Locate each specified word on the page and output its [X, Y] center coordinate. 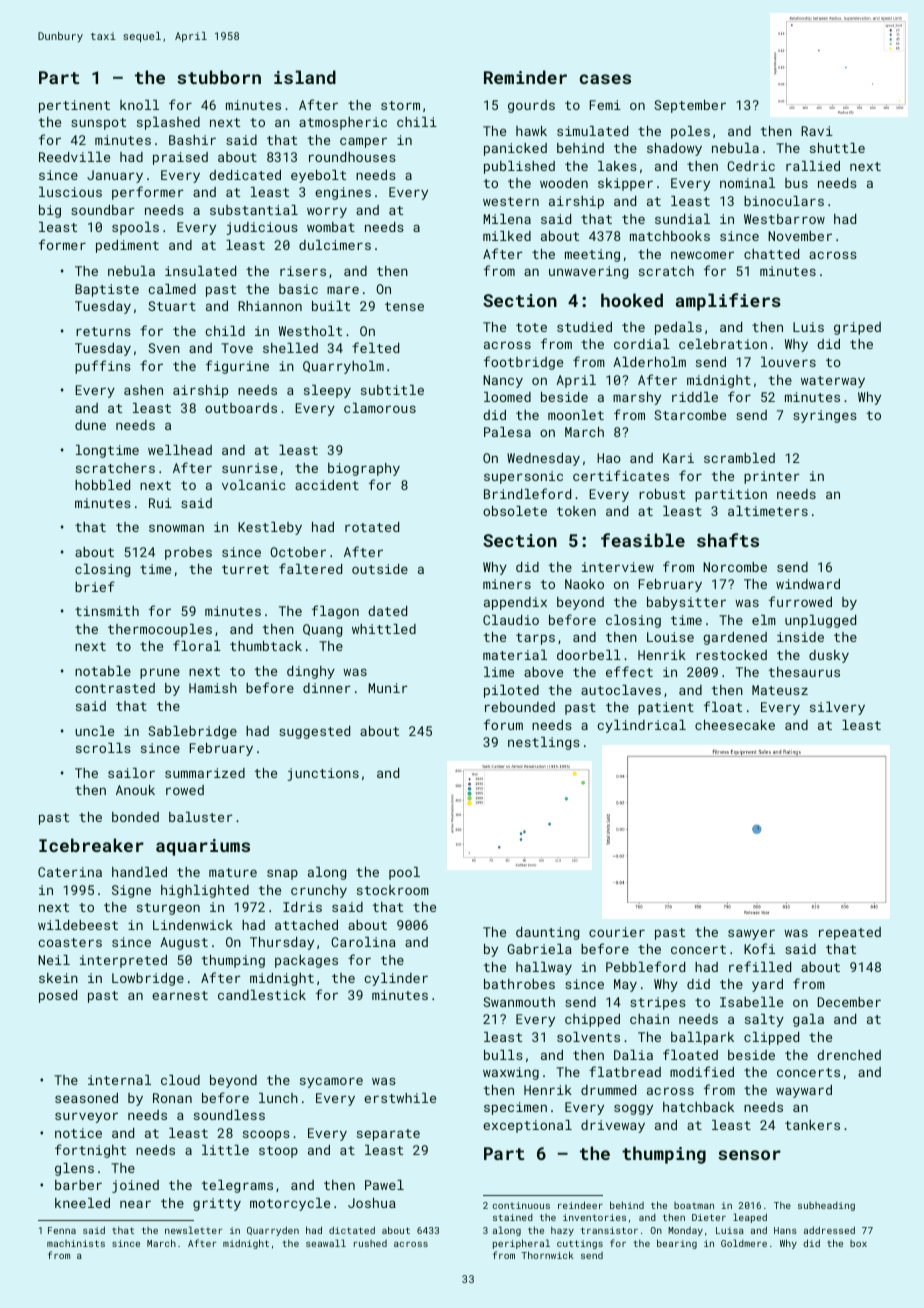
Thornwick [547, 1255]
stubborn [219, 77]
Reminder [525, 77]
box [858, 1243]
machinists [76, 1243]
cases [605, 79]
